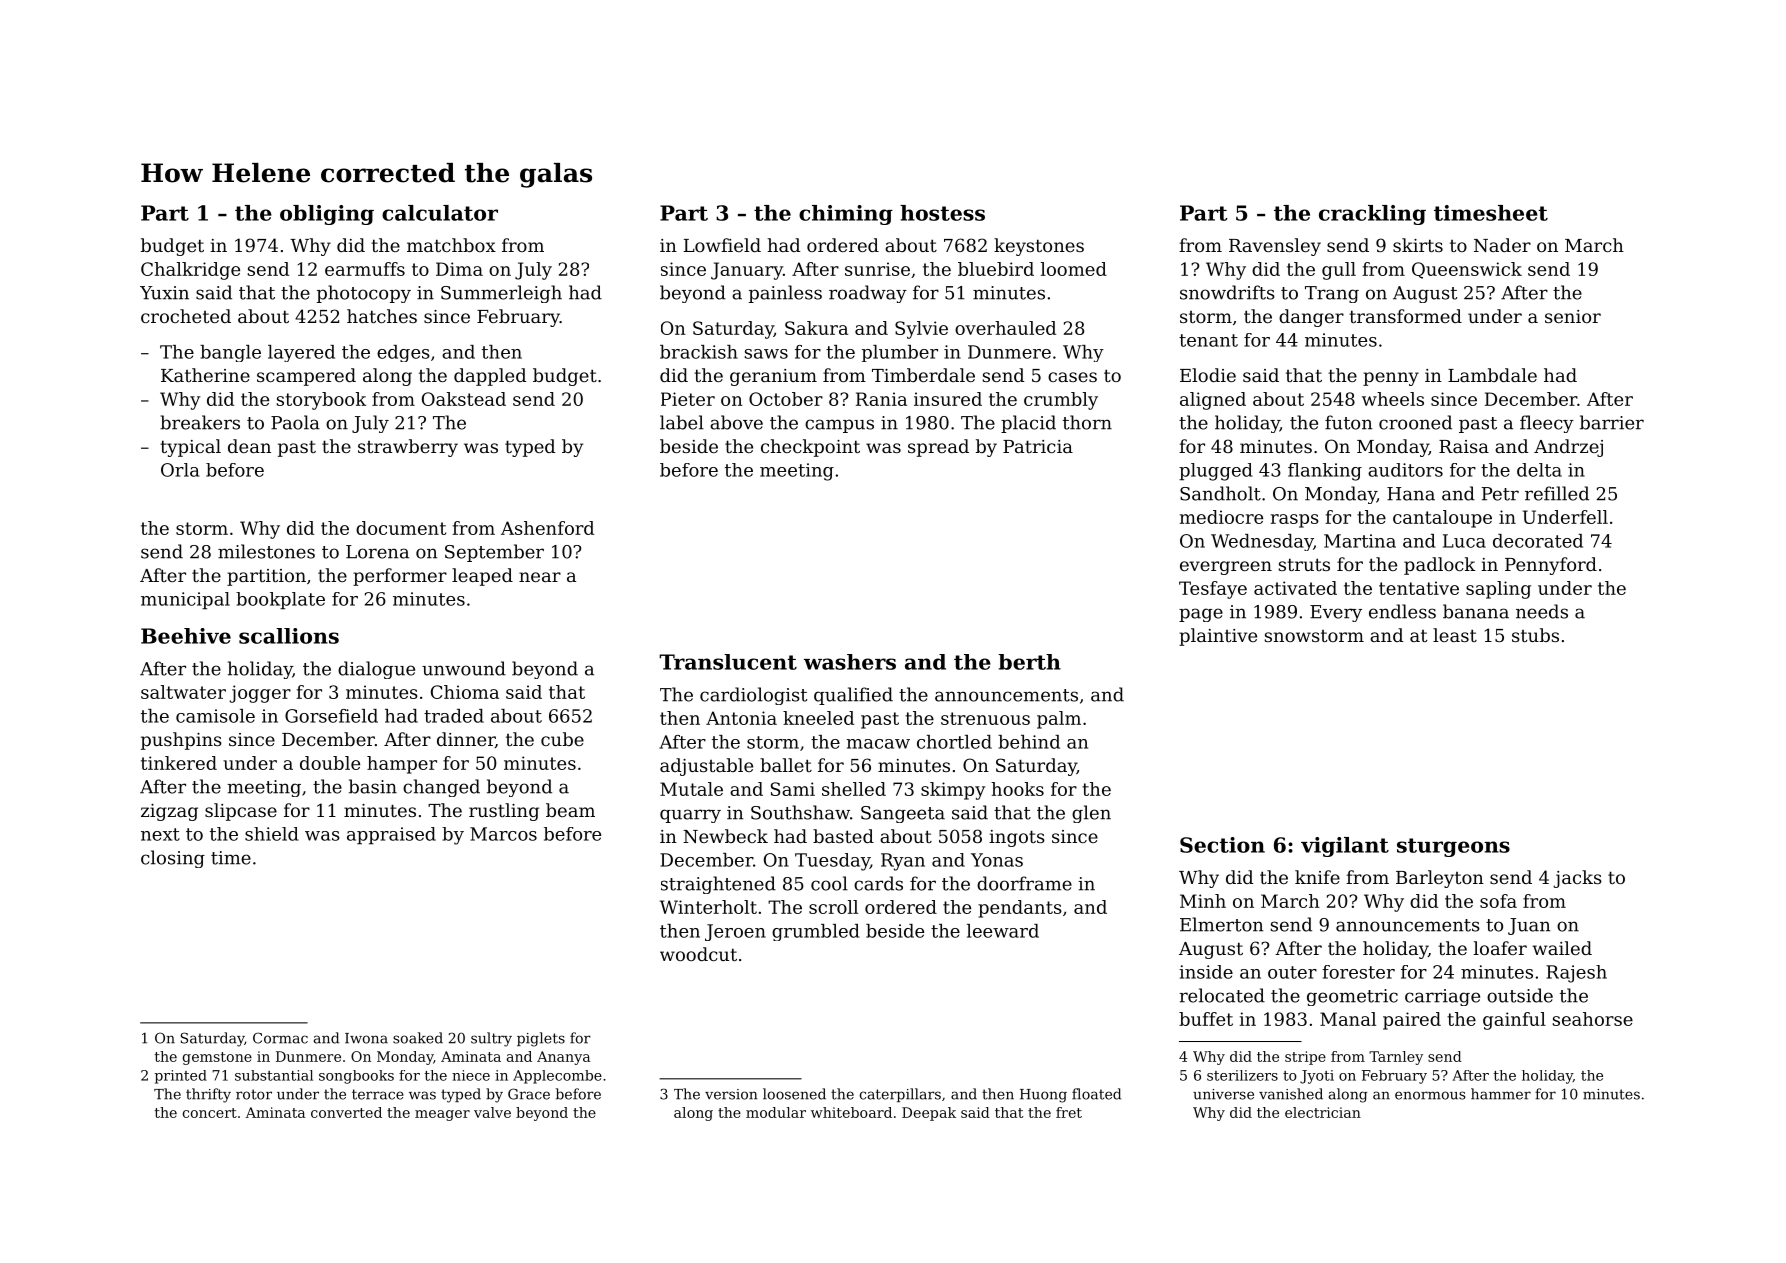 This screenshot has height=1263, width=1786. Describe the element at coordinates (190, 271) in the screenshot. I see `Chalkridge` at that location.
